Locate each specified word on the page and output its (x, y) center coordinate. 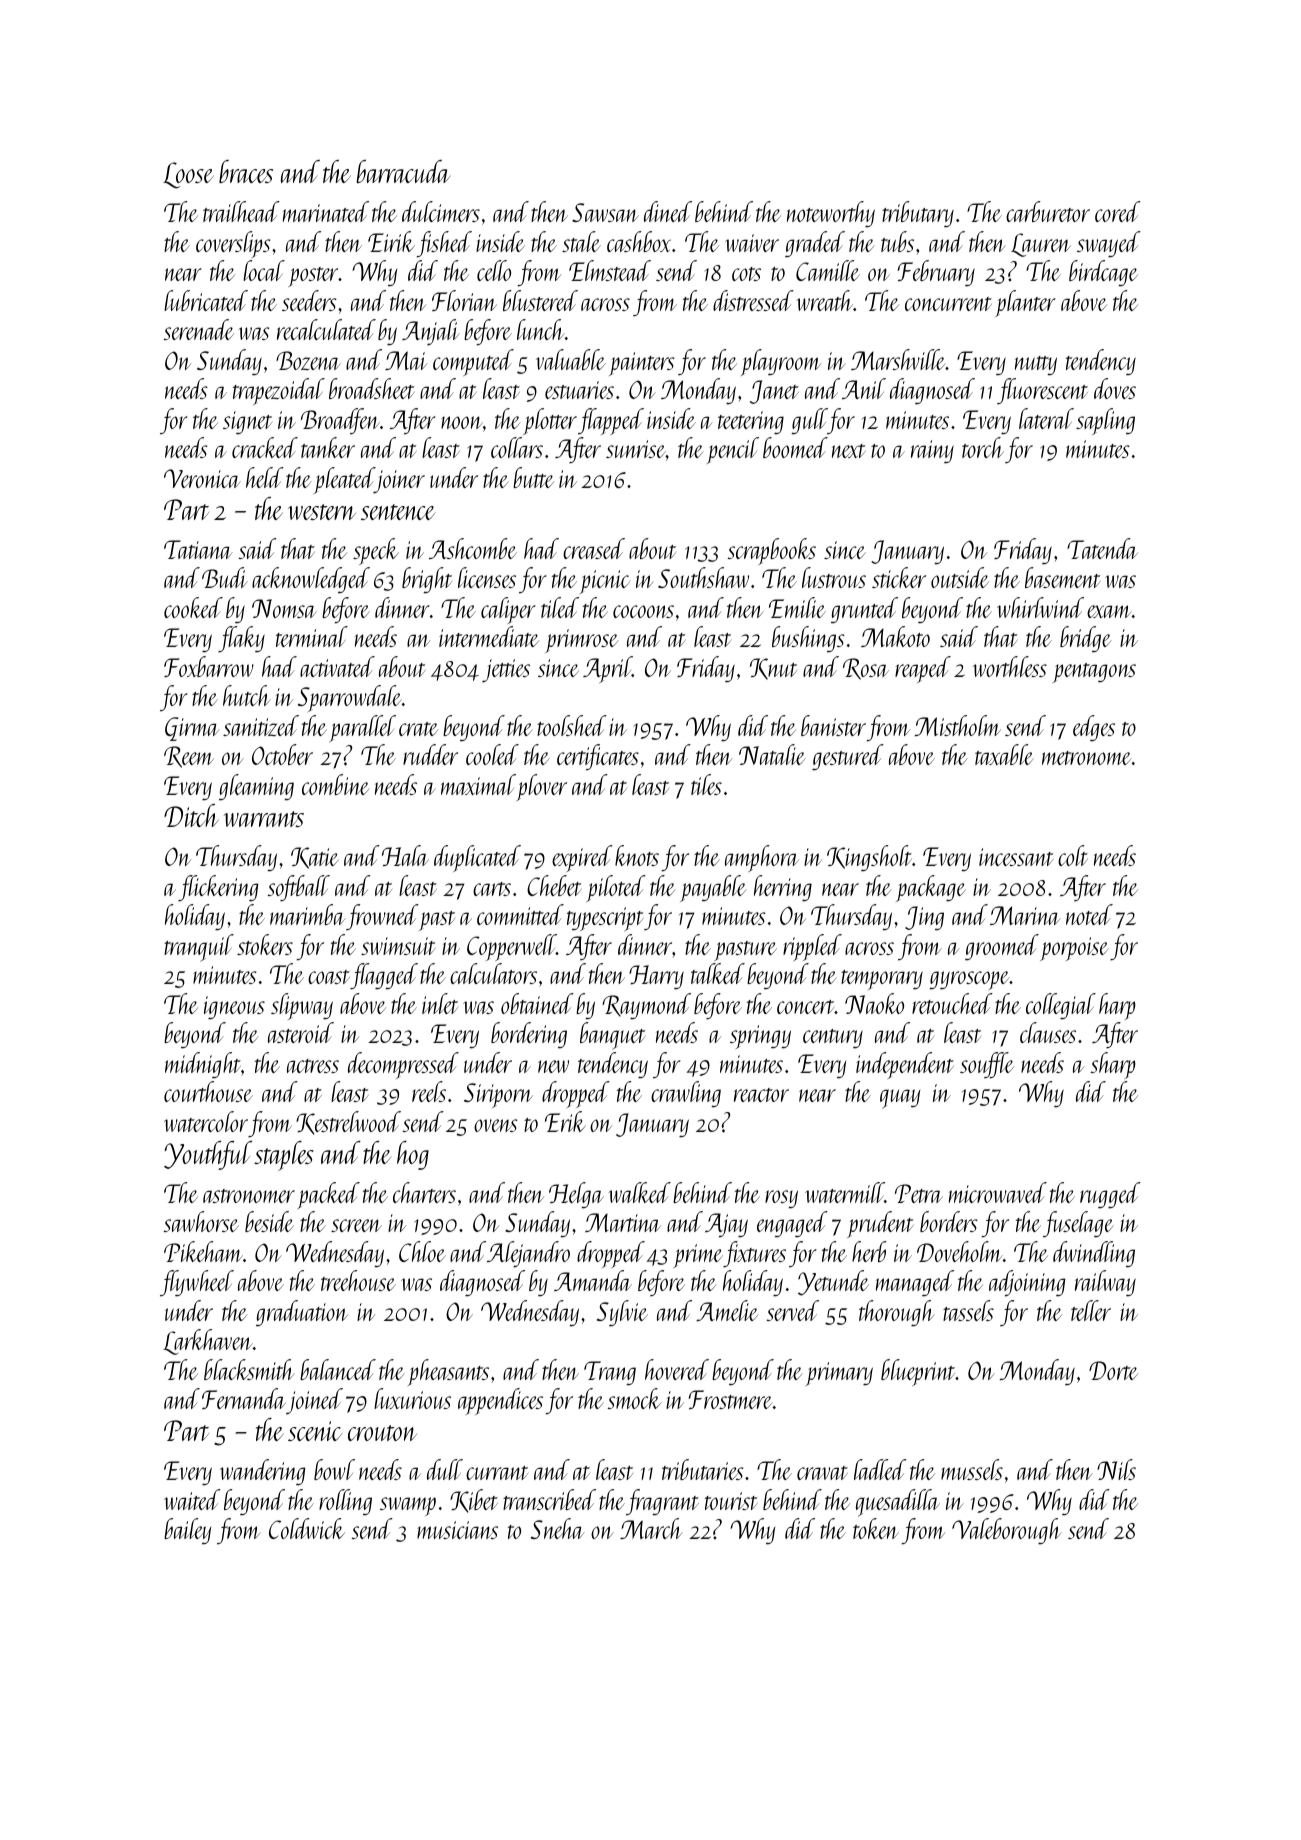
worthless (1010, 666)
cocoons (643, 611)
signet (247, 422)
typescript (605, 919)
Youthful (208, 1155)
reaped (923, 669)
